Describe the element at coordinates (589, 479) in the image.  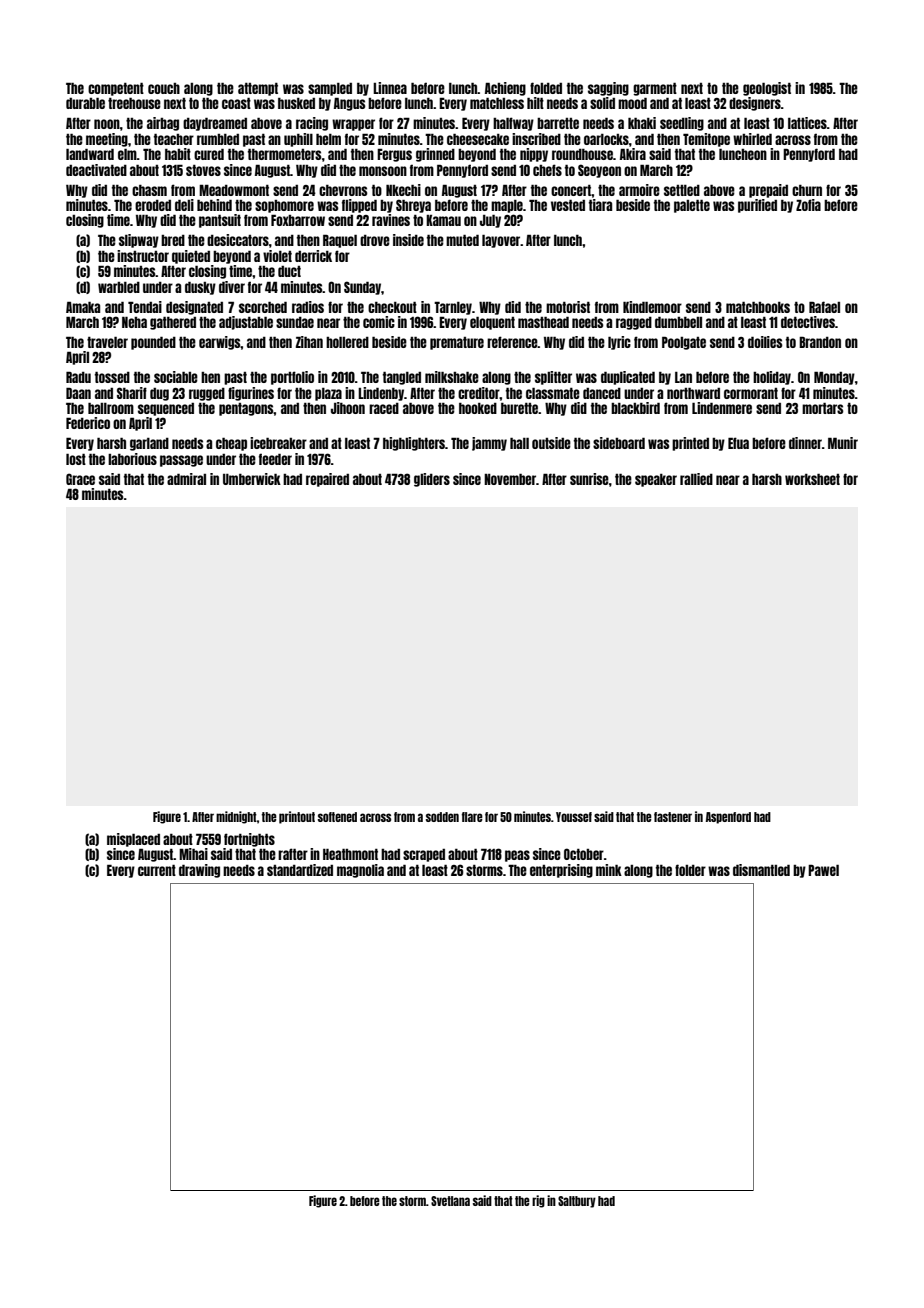
I see `sunrise` at that location.
